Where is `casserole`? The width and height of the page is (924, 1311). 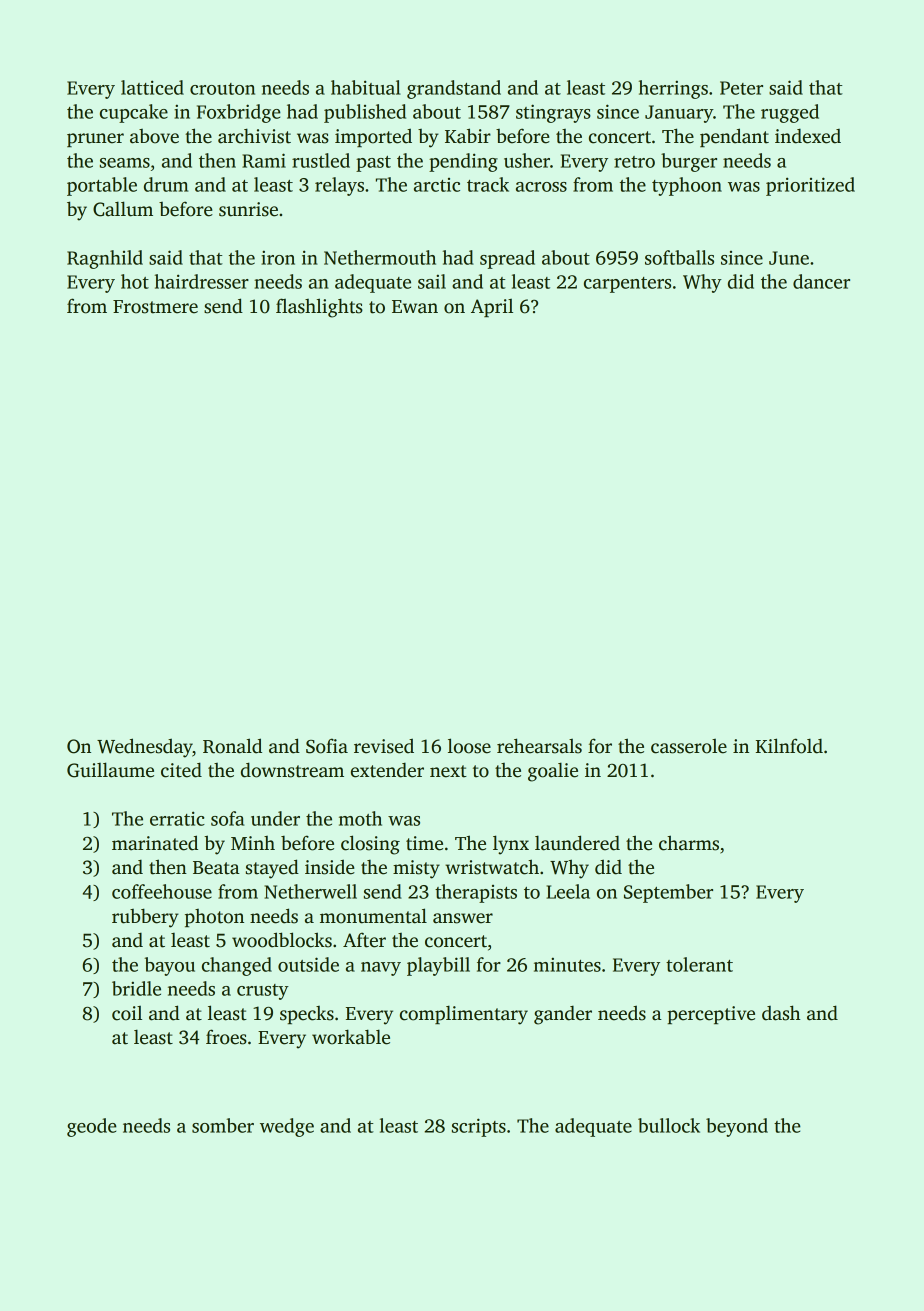
casserole is located at coordinates (689, 746).
